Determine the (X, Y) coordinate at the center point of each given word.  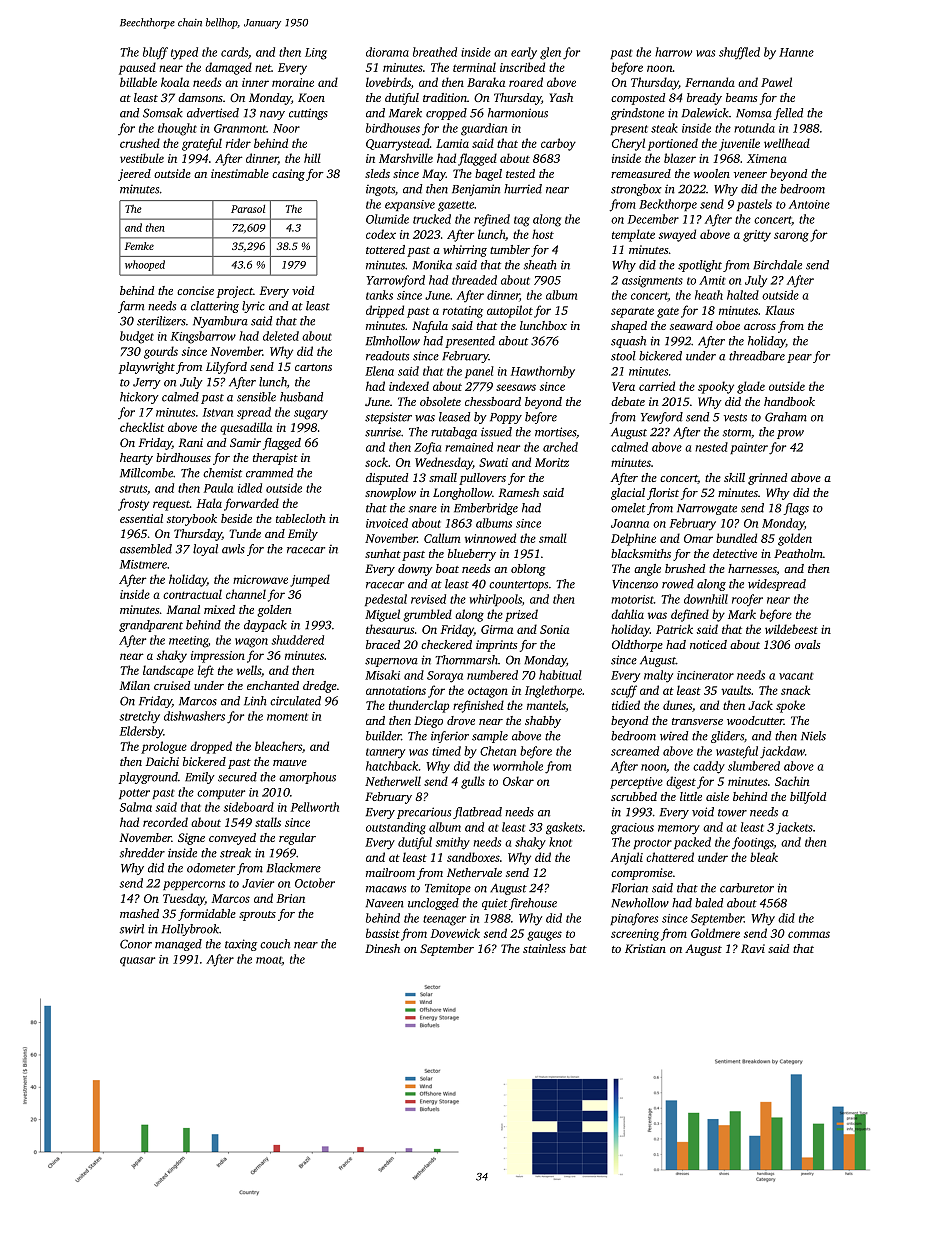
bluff (155, 53)
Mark (742, 614)
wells (249, 670)
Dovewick (455, 933)
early (524, 53)
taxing (241, 945)
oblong (528, 570)
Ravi (753, 948)
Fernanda (710, 82)
